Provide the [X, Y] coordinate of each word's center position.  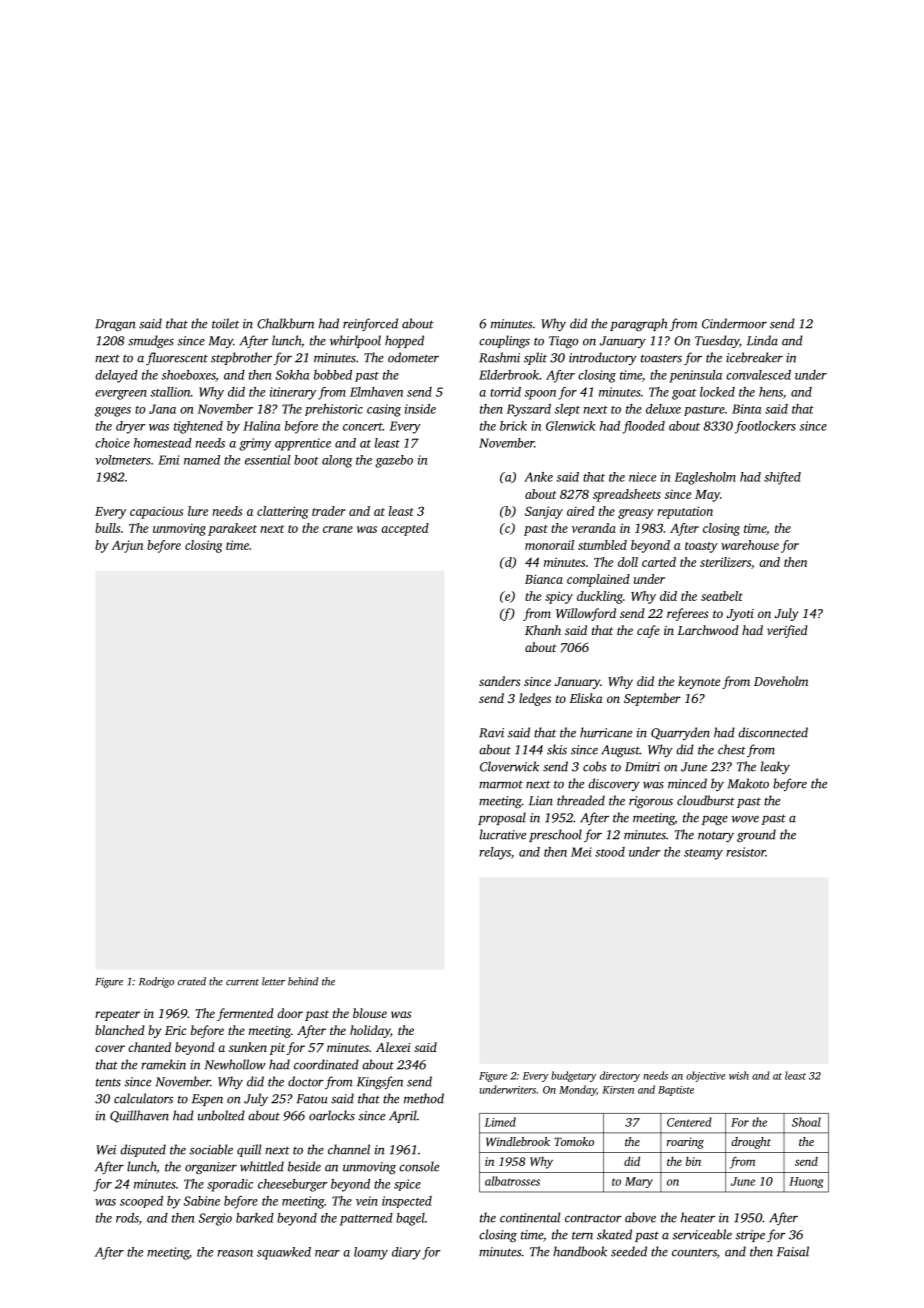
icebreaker [754, 357]
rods [127, 1218]
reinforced [370, 324]
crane [338, 529]
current [242, 982]
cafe [648, 631]
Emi [168, 460]
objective [705, 1076]
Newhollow [235, 1064]
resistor [745, 852]
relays [495, 853]
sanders [499, 681]
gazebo [394, 461]
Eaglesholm [705, 478]
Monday [577, 1090]
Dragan [115, 325]
